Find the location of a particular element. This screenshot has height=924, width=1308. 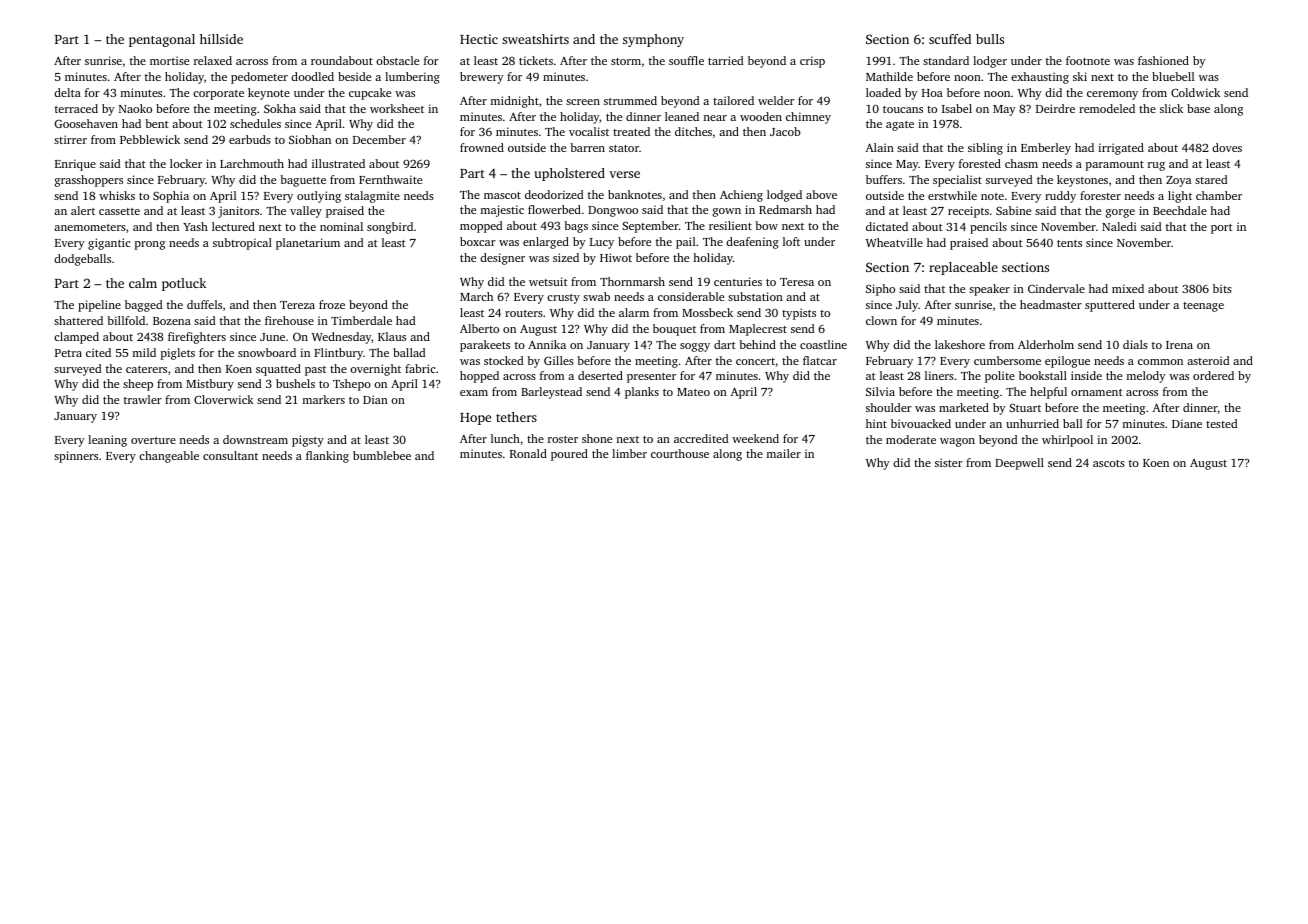

symphony is located at coordinates (653, 40).
